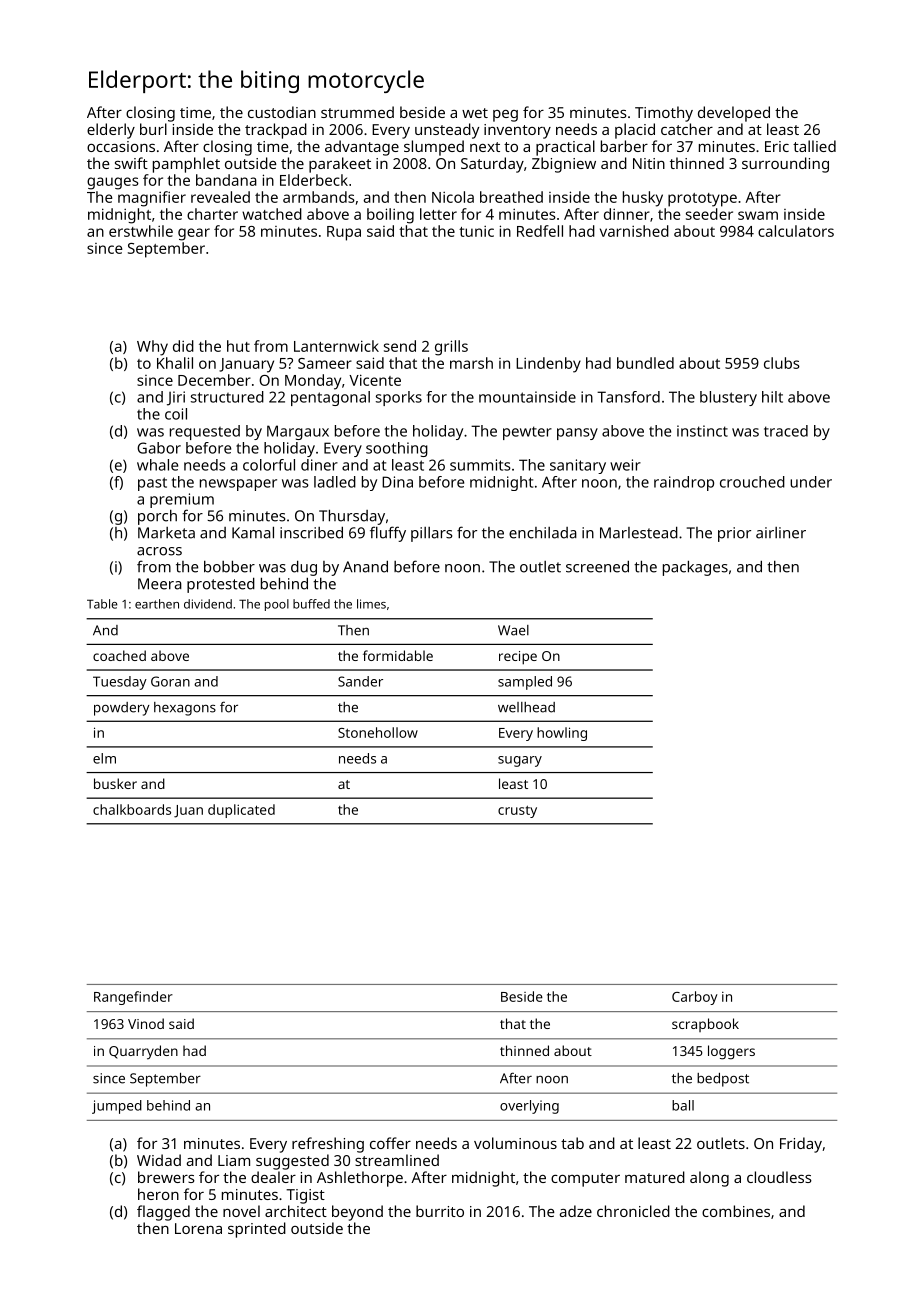  I want to click on premium, so click(182, 500).
